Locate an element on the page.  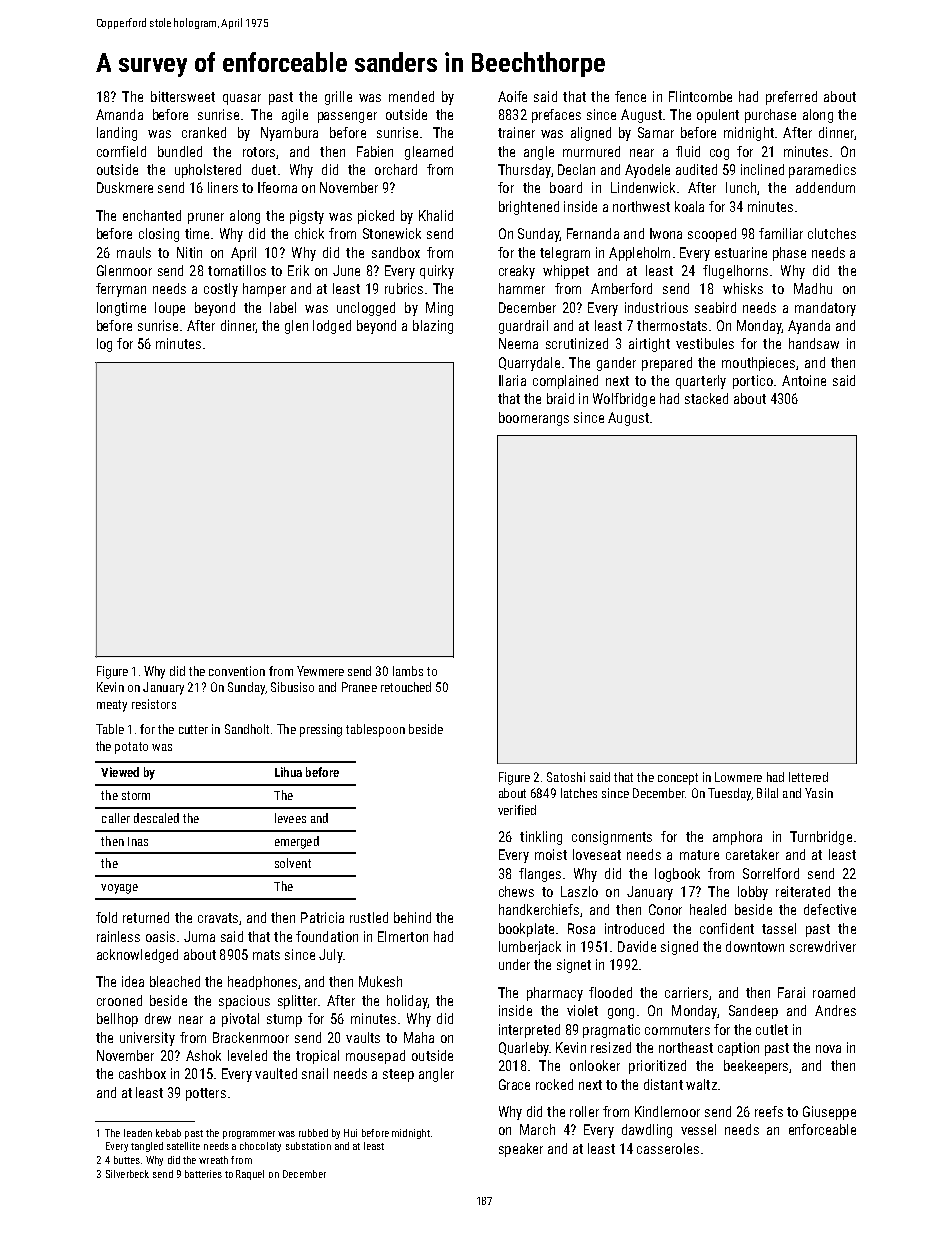
trainer is located at coordinates (516, 132).
